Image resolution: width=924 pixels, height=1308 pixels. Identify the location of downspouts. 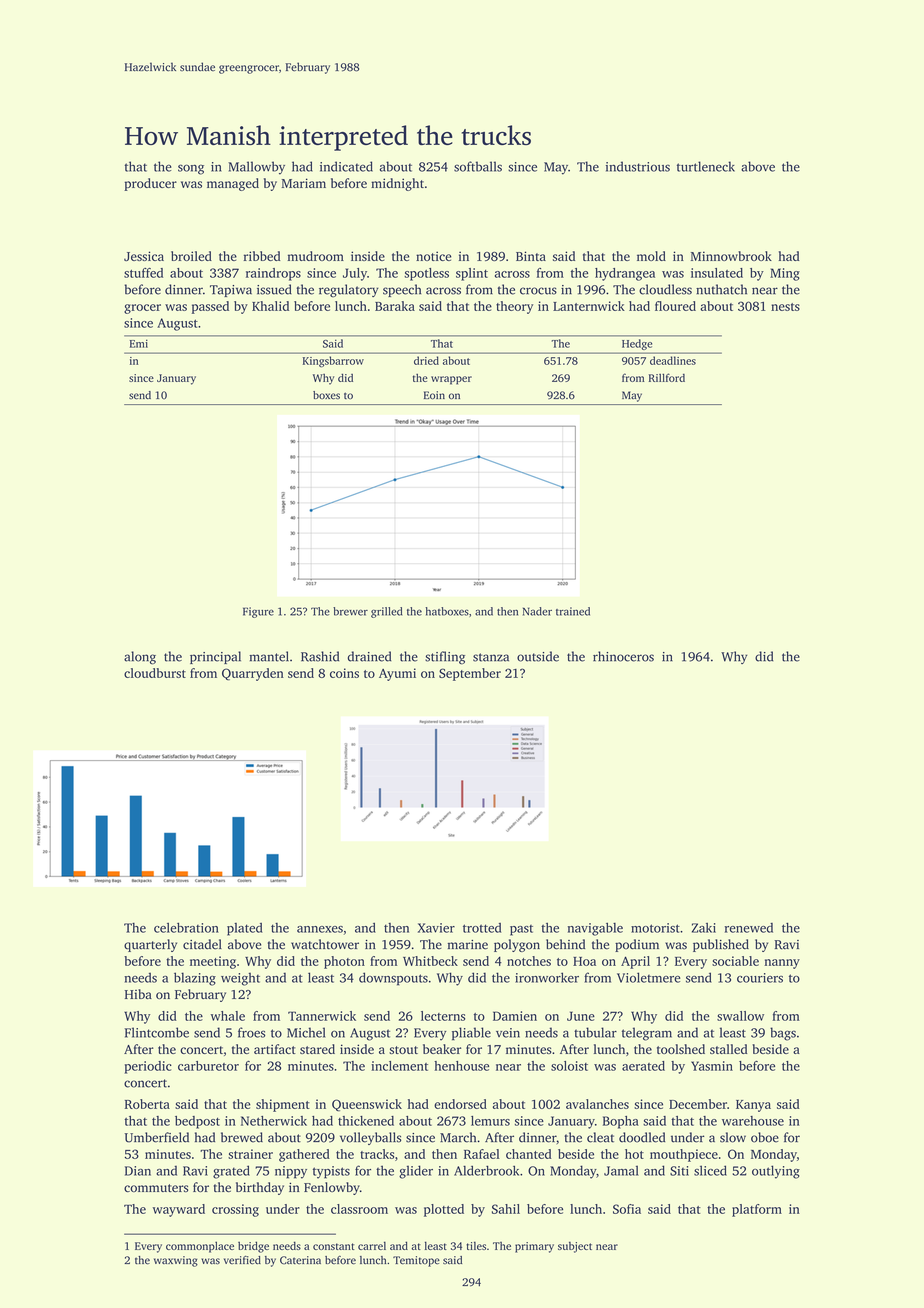
(393, 979).
